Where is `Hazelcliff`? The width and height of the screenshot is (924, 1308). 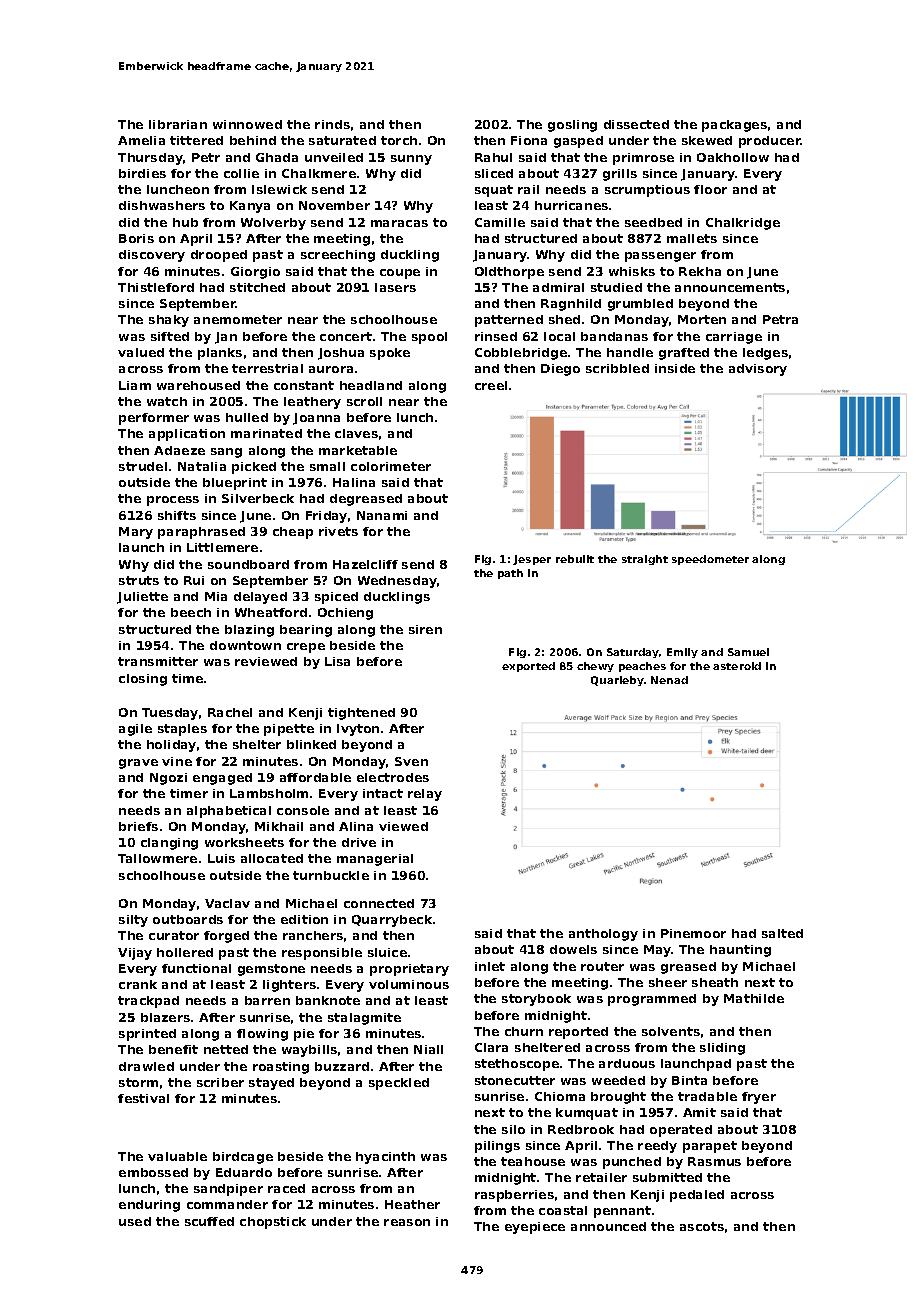
Hazelcliff is located at coordinates (365, 564).
